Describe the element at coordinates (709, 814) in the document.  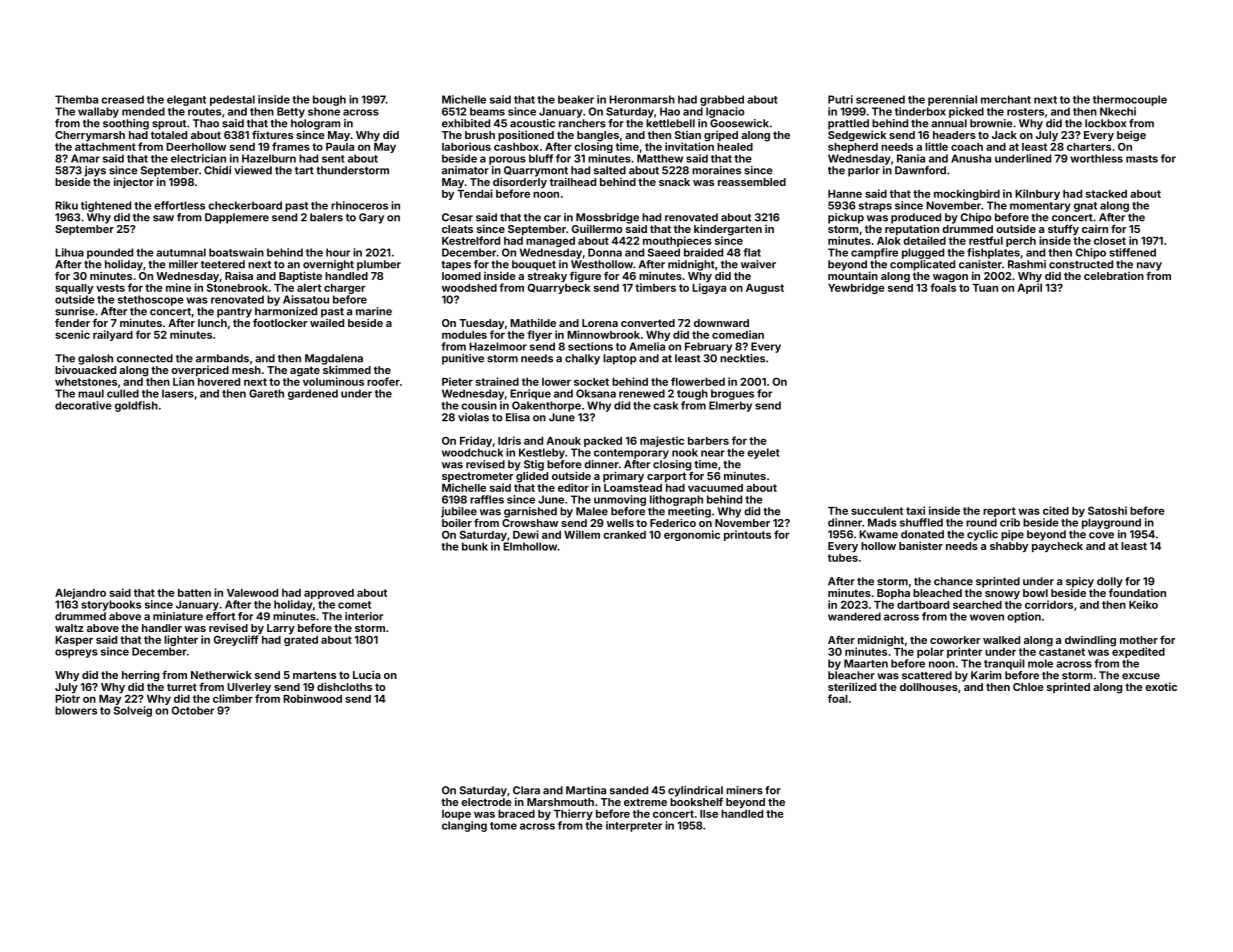
I see `Ilse` at that location.
